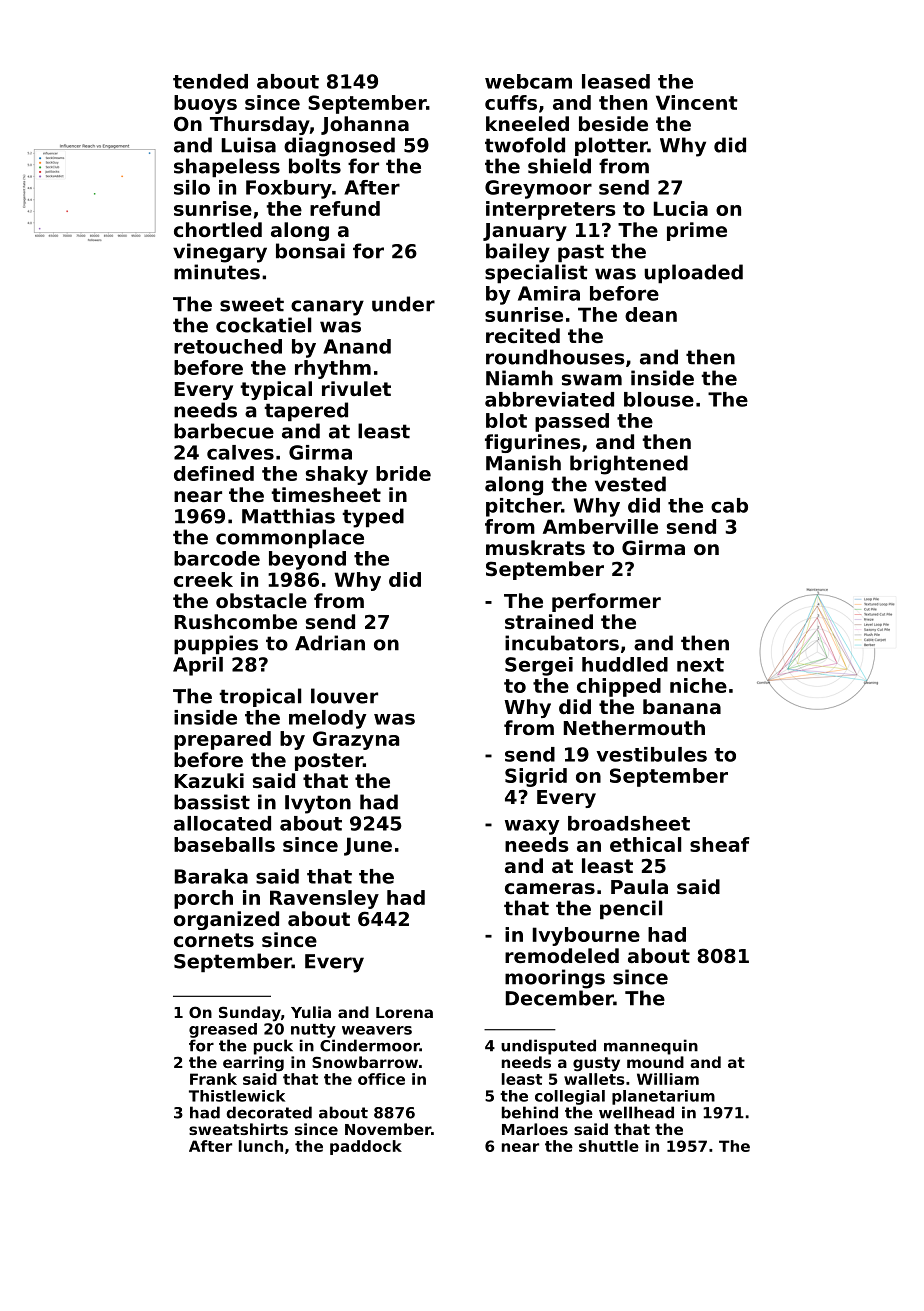 The image size is (924, 1311). Describe the element at coordinates (700, 665) in the screenshot. I see `next` at that location.
